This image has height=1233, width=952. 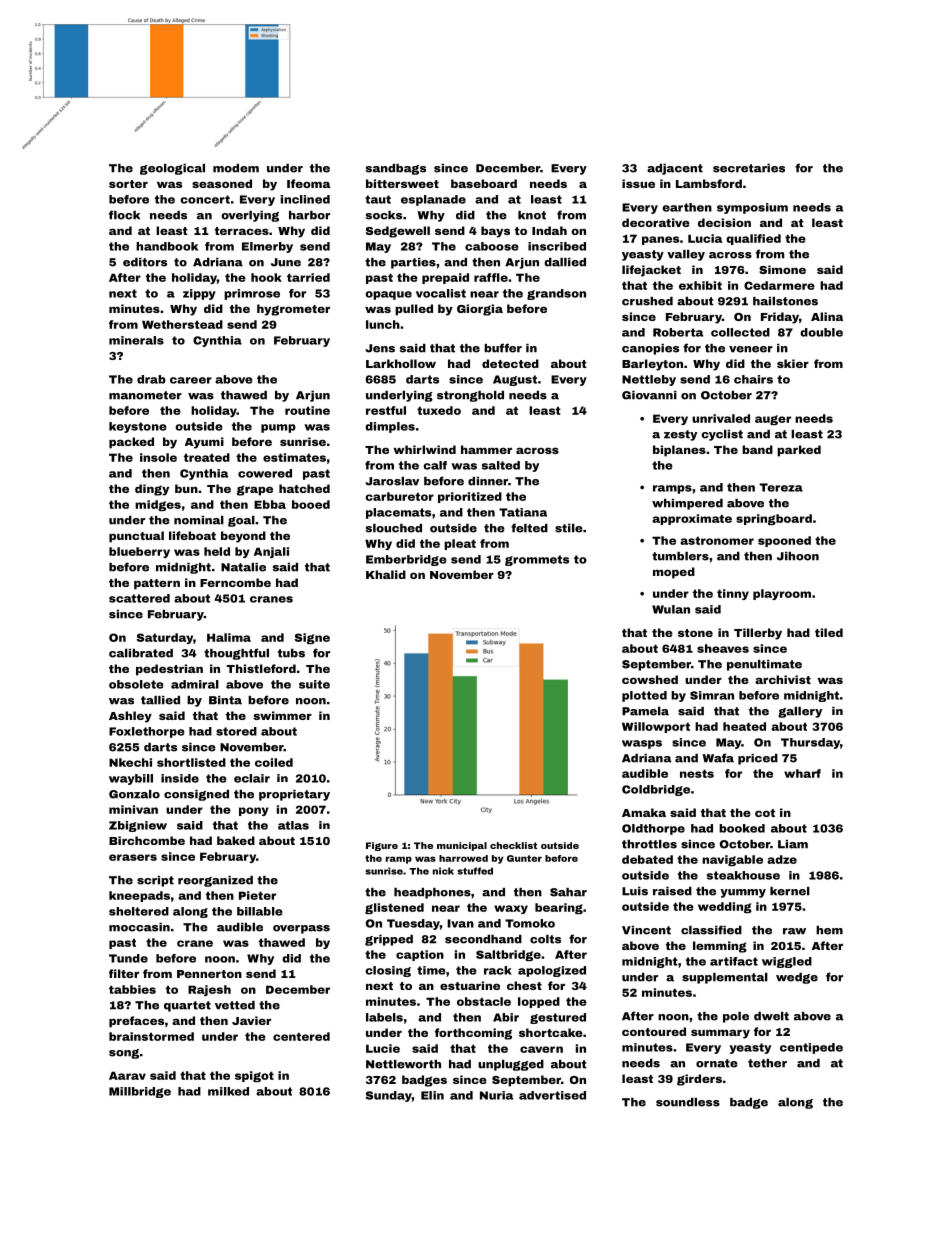 I want to click on coiled, so click(x=274, y=762).
